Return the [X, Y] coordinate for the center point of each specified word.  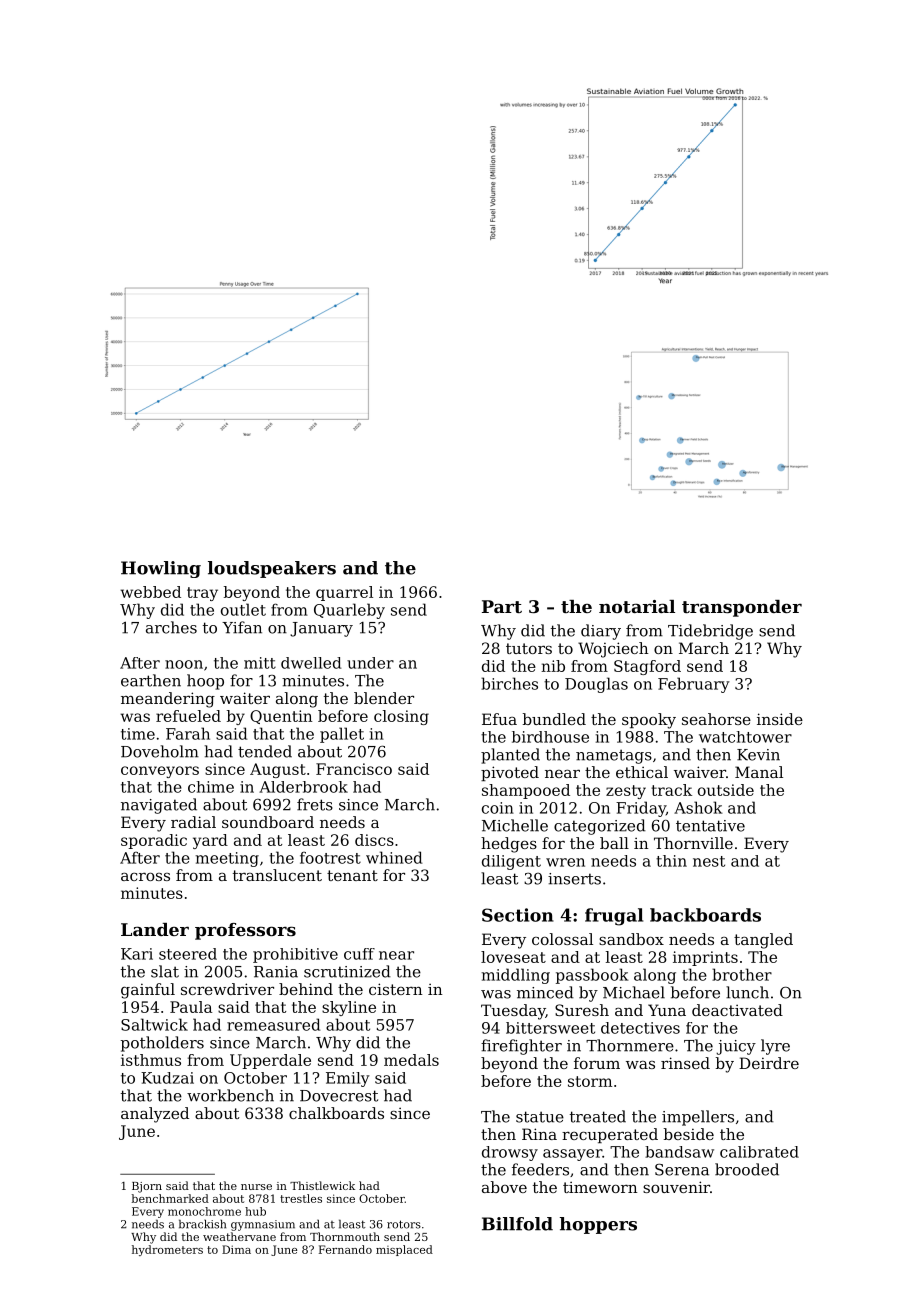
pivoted [510, 773]
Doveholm [160, 751]
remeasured [273, 1024]
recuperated [610, 1135]
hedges [509, 845]
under [370, 663]
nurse [256, 1187]
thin [671, 861]
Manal [759, 772]
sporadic [154, 841]
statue [540, 1117]
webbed [150, 592]
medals [411, 1060]
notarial [637, 606]
